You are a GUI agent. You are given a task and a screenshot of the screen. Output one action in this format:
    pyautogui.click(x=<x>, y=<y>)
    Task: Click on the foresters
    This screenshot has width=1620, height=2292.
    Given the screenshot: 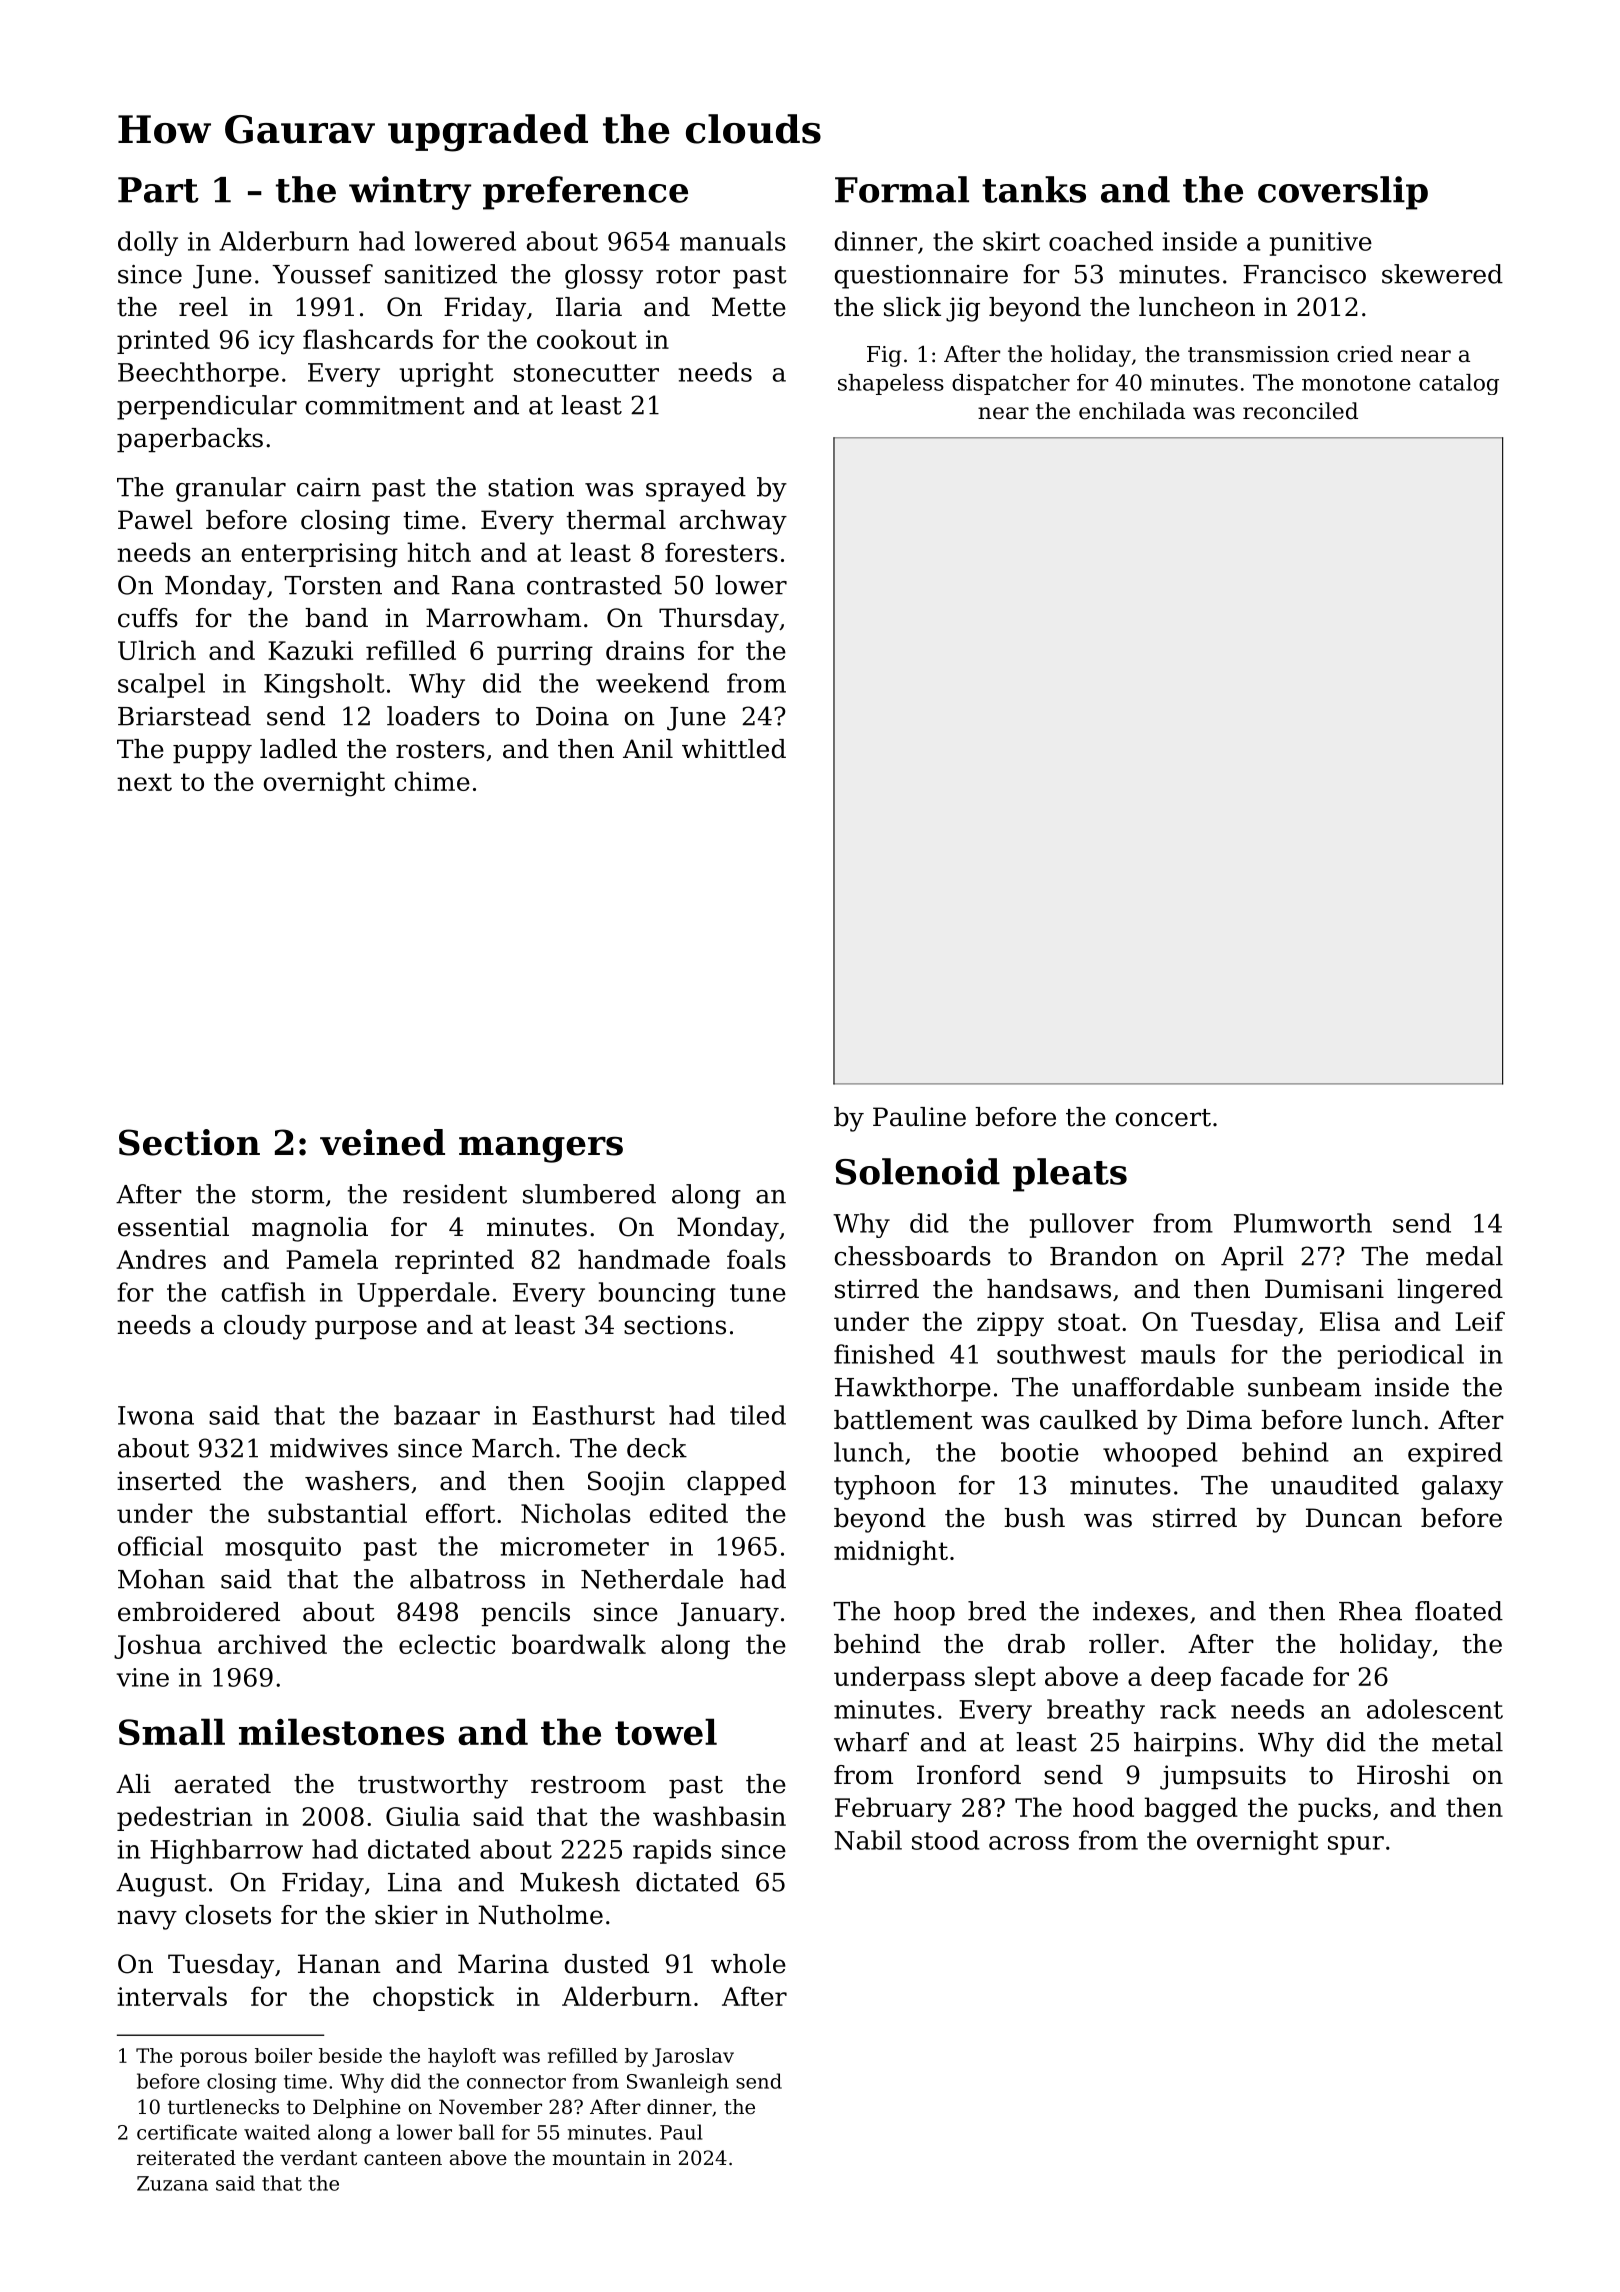 What is the action you would take?
    pyautogui.click(x=721, y=552)
